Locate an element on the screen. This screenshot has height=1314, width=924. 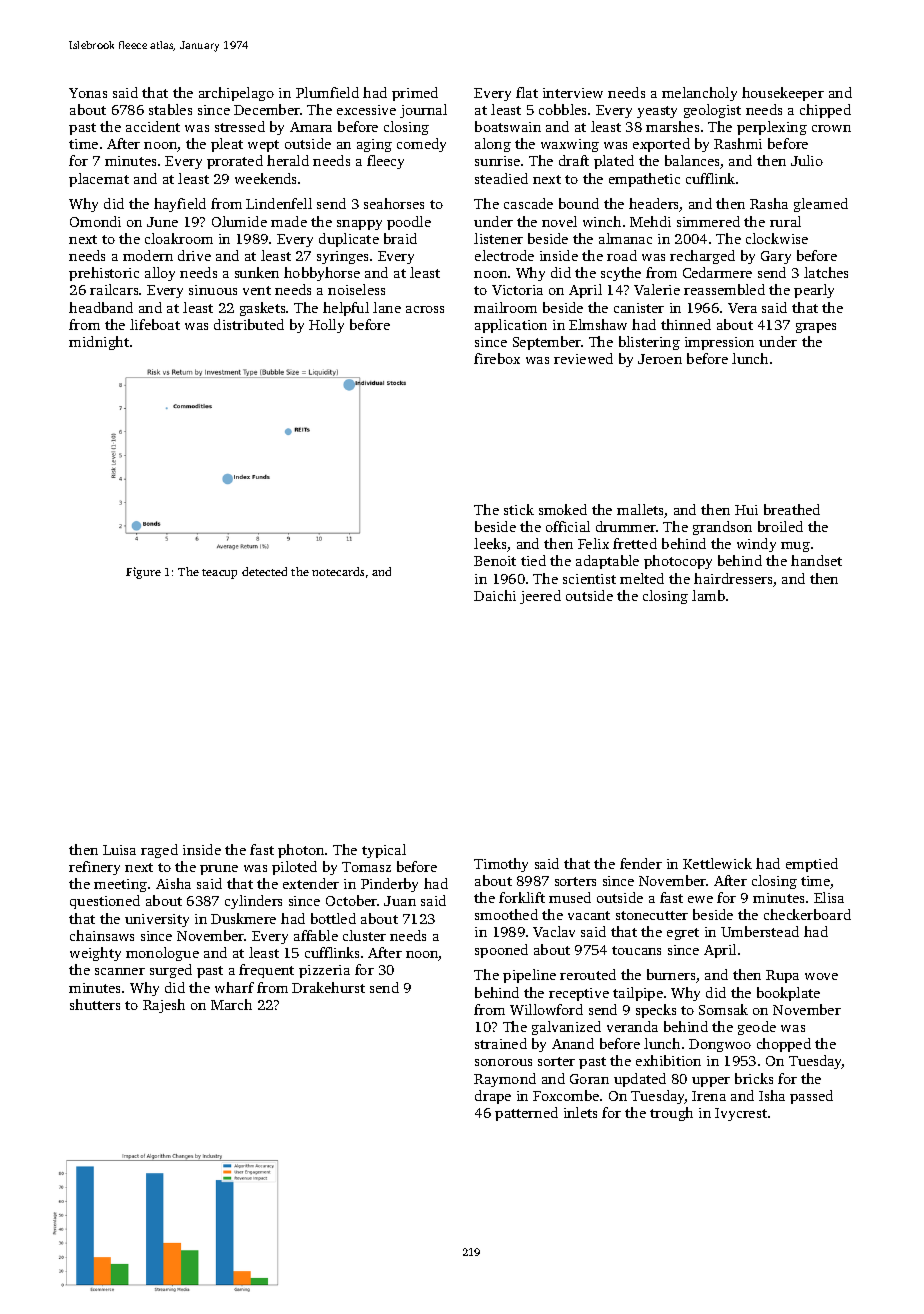
Elisa is located at coordinates (829, 897).
